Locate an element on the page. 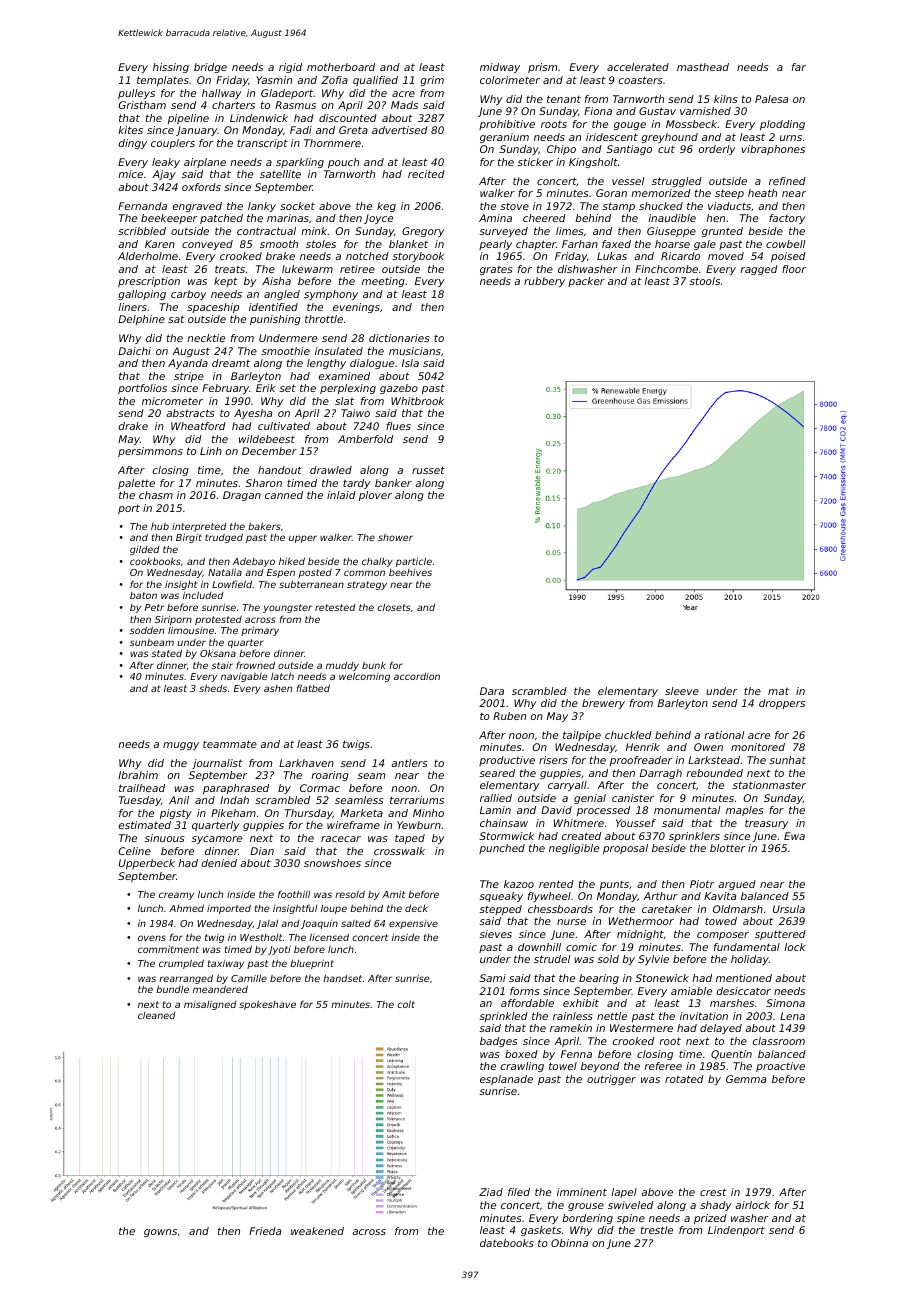 Image resolution: width=924 pixels, height=1308 pixels. taxiway is located at coordinates (226, 964).
